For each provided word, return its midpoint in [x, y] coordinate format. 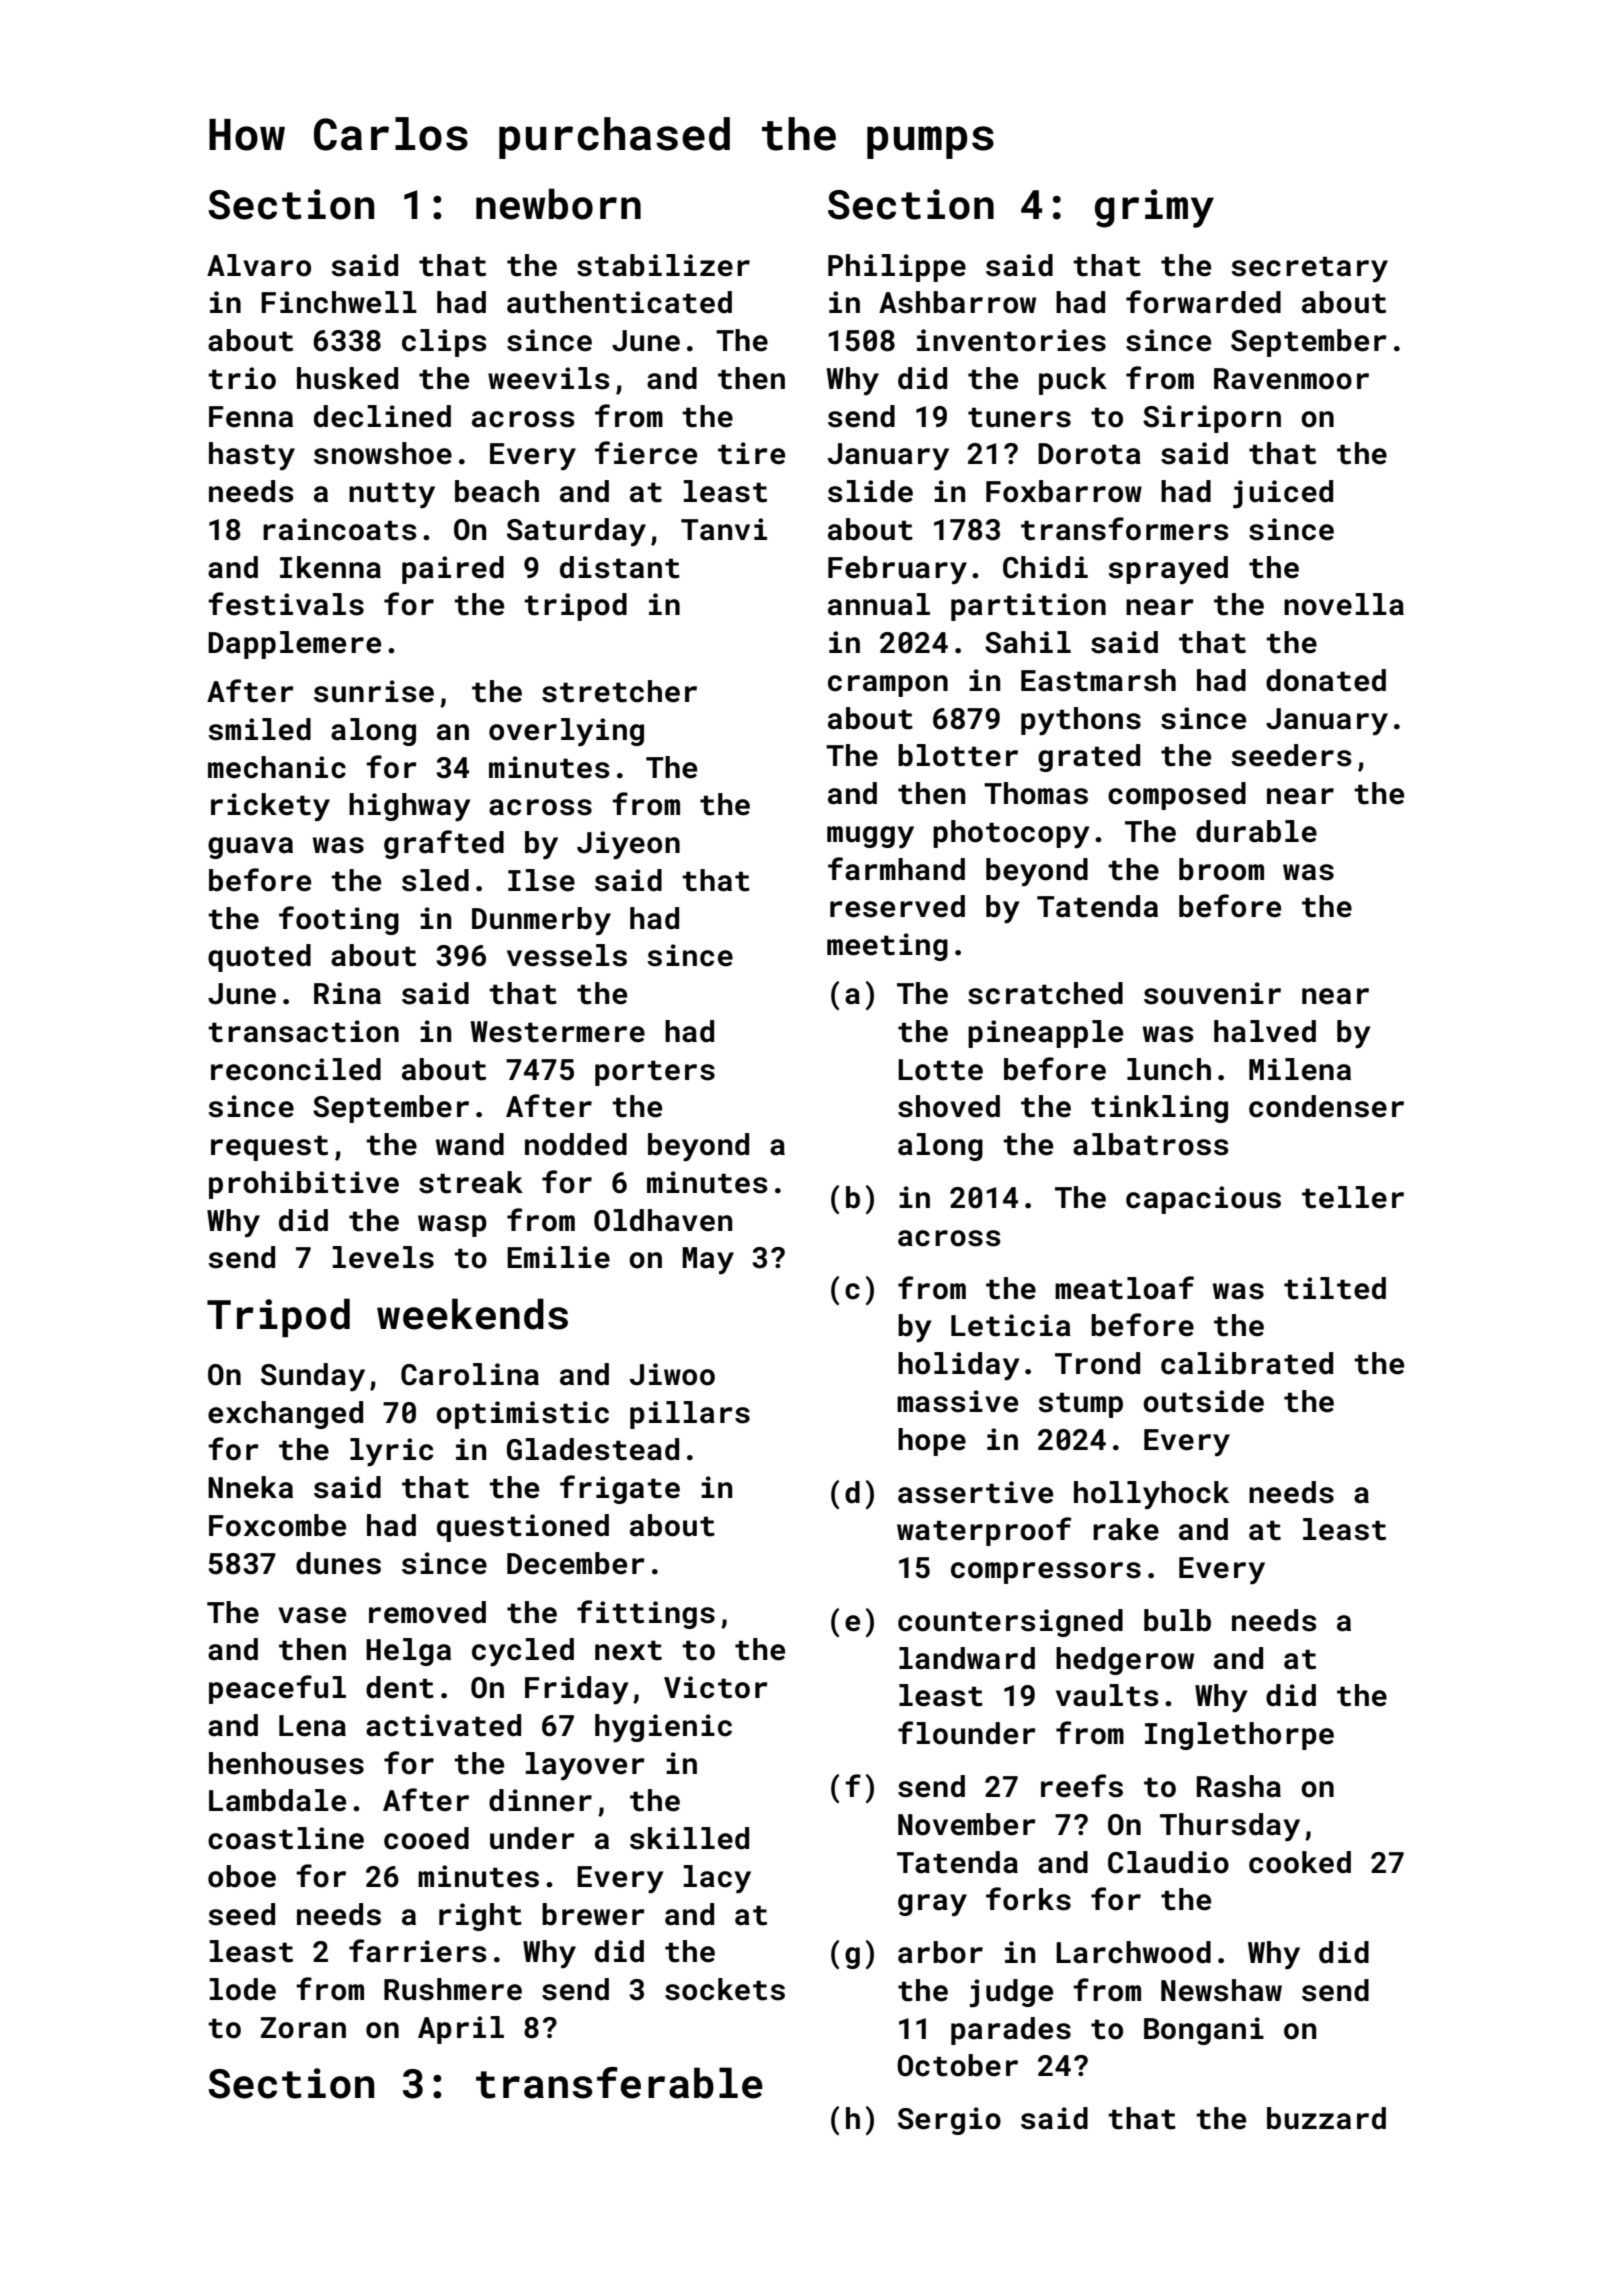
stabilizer [663, 265]
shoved [949, 1106]
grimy [1154, 208]
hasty [252, 456]
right [480, 1917]
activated [443, 1725]
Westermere [557, 1032]
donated [1326, 680]
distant [620, 567]
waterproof [984, 1531]
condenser [1326, 1106]
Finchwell [339, 302]
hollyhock [1151, 1495]
